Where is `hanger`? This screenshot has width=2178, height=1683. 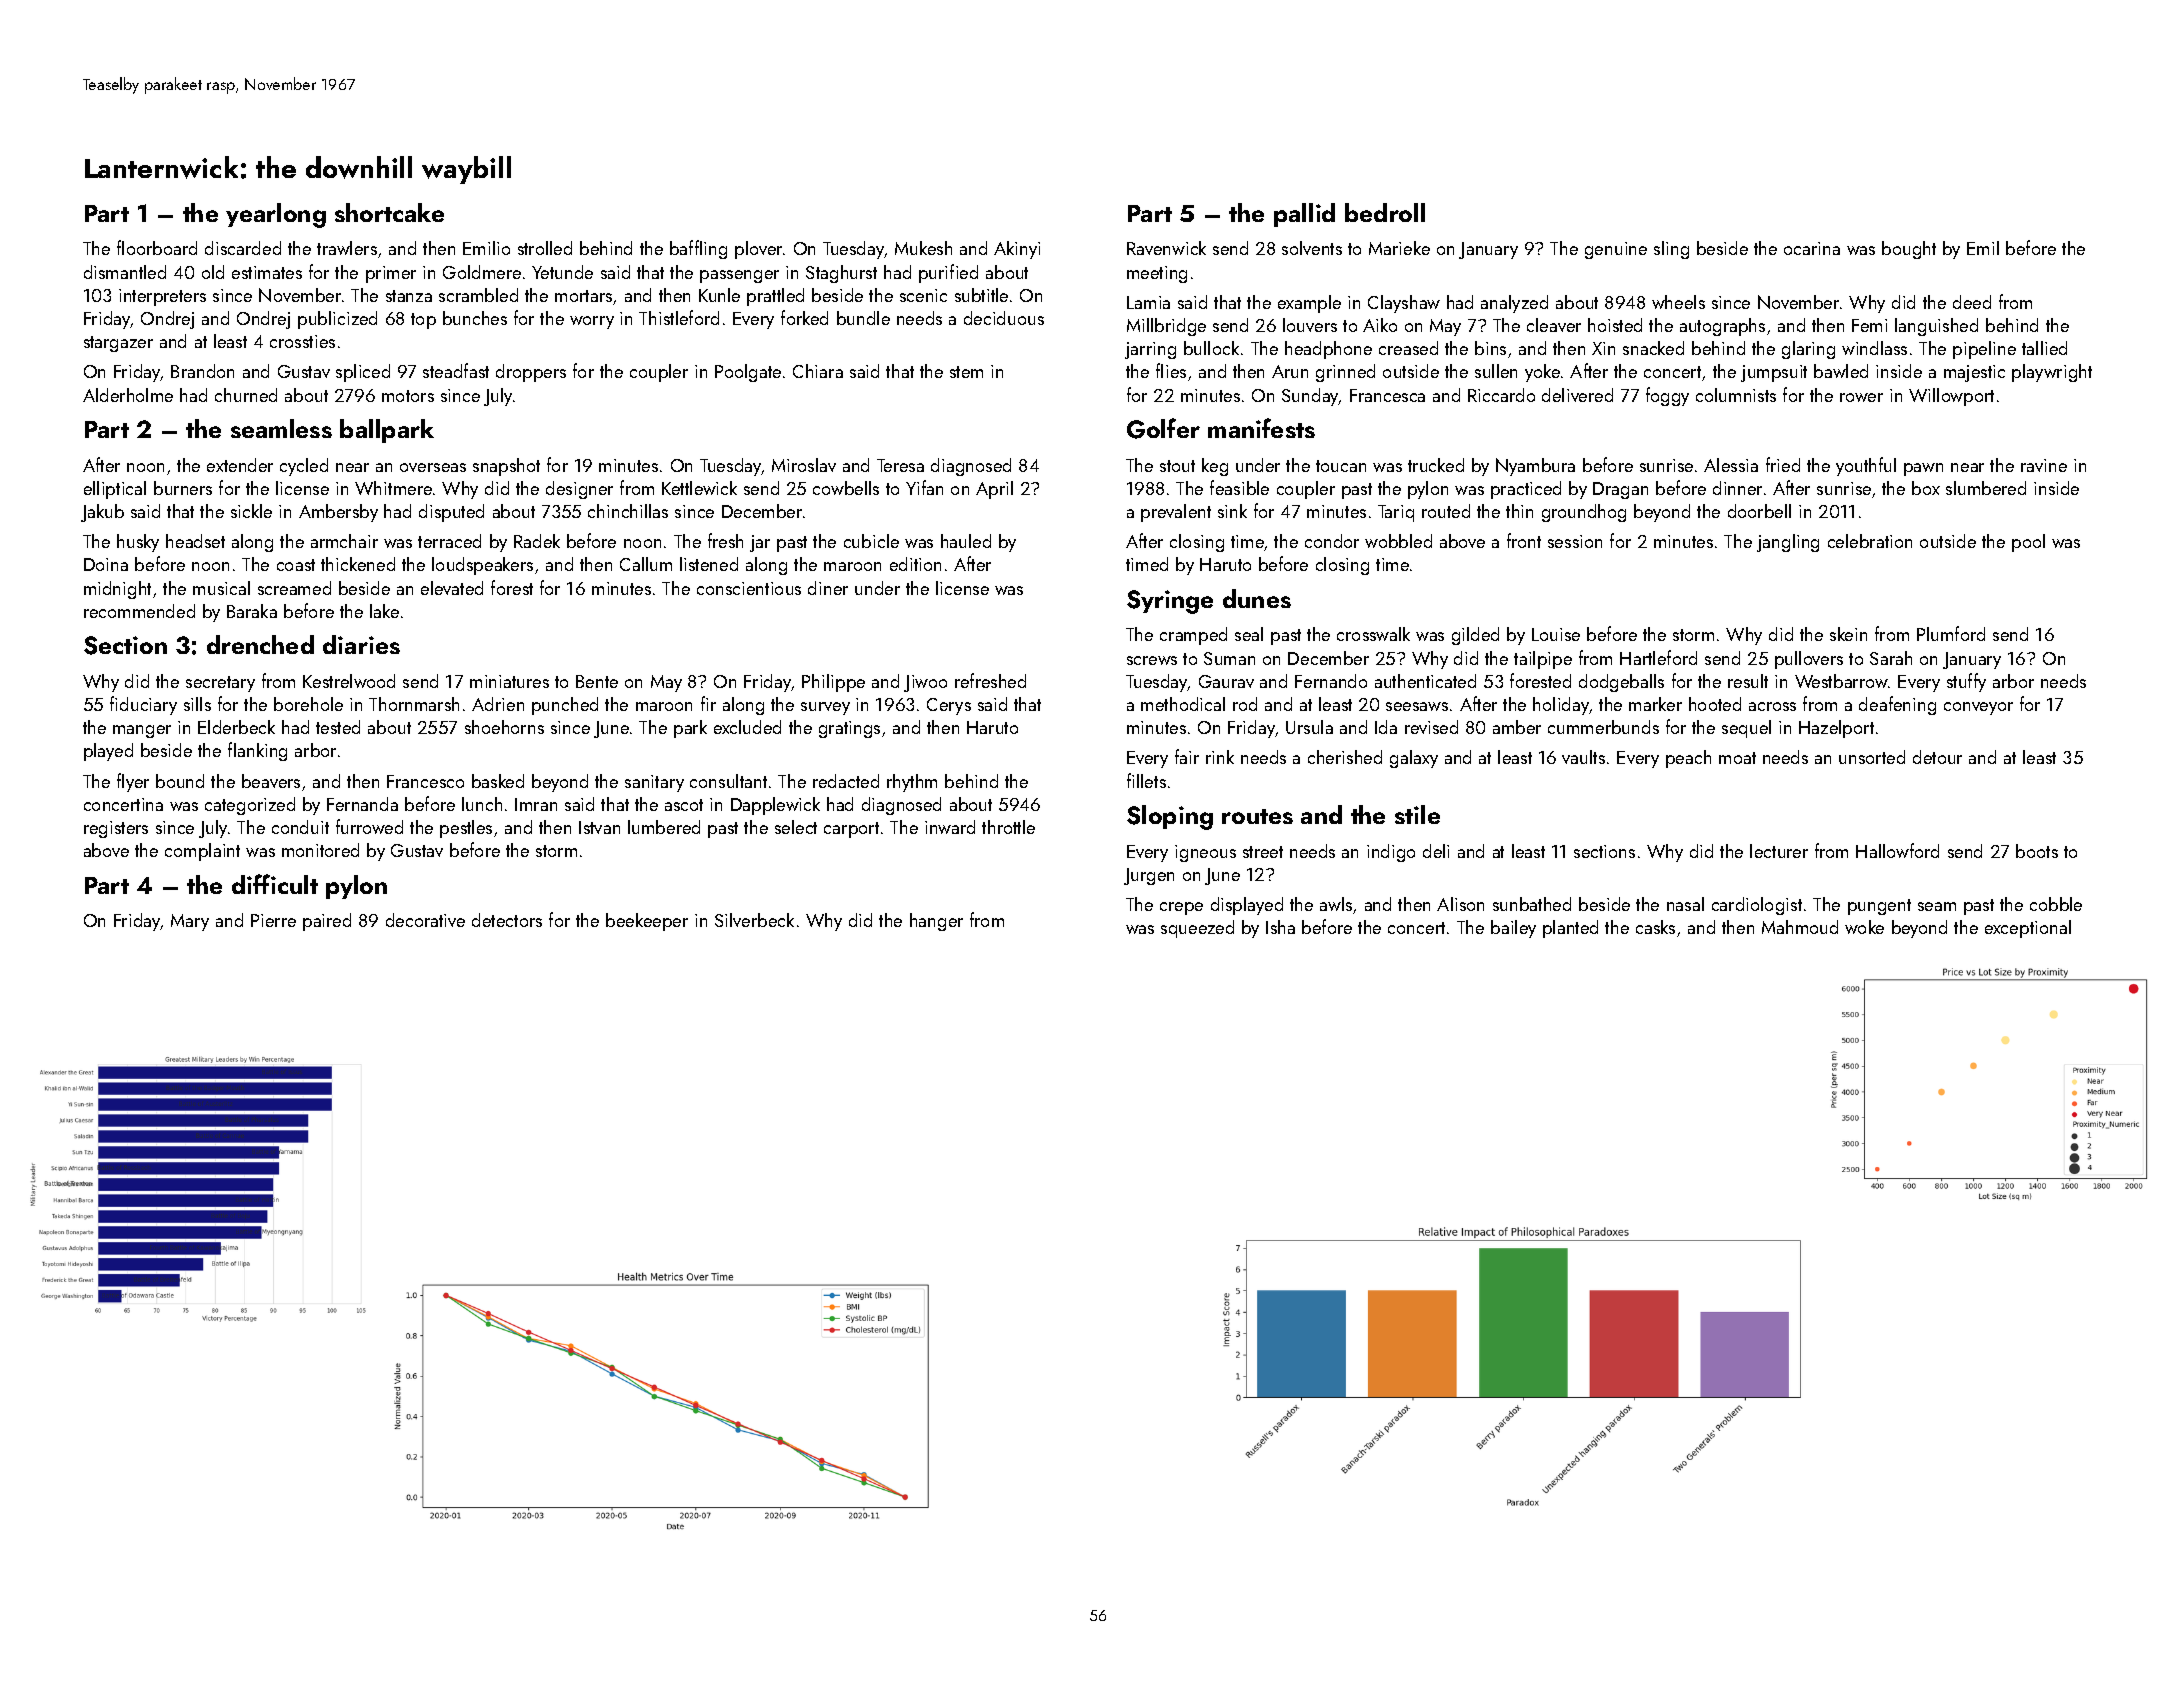 hanger is located at coordinates (936, 922).
